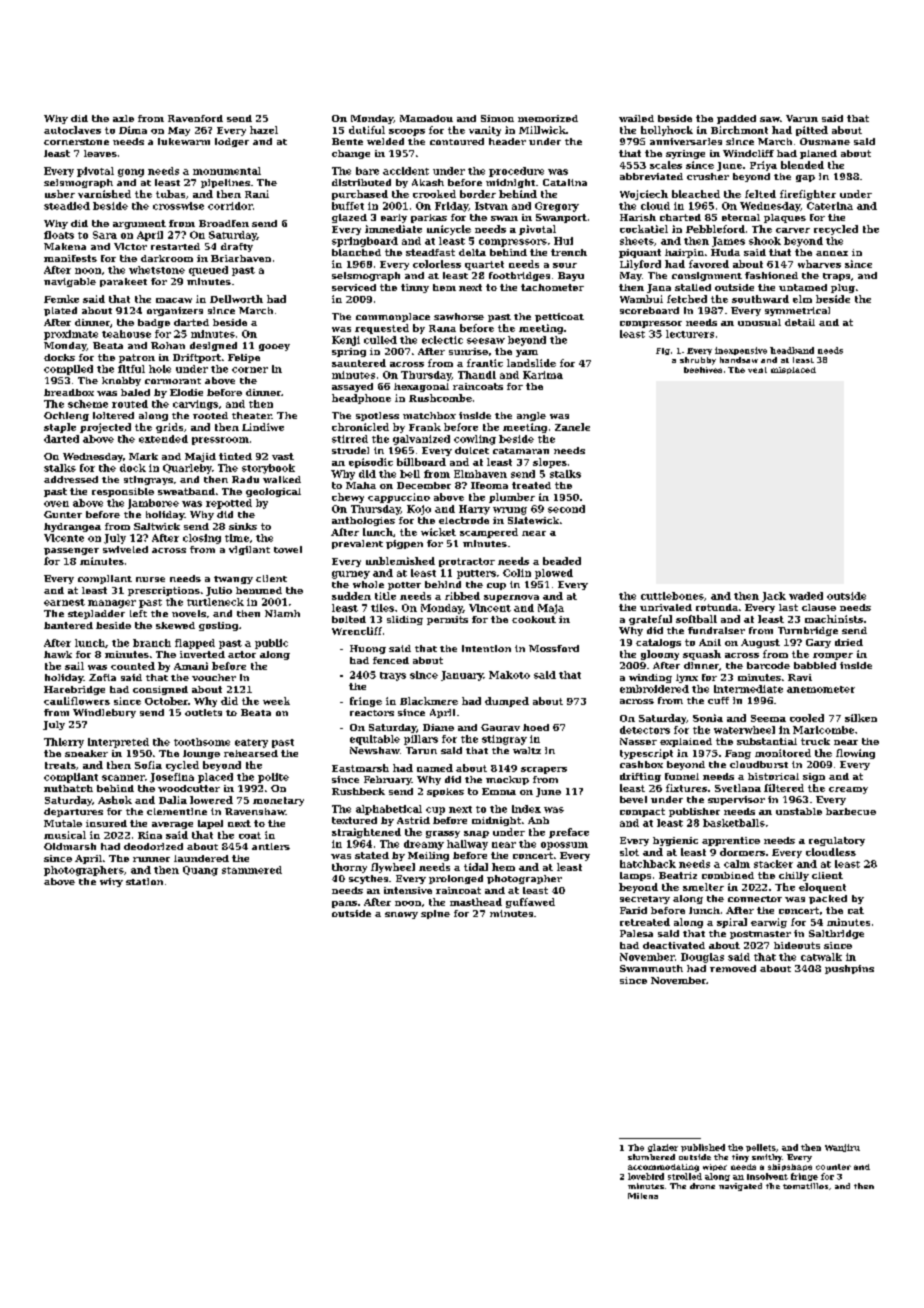 The height and width of the page is (1308, 924). I want to click on snowy, so click(401, 915).
